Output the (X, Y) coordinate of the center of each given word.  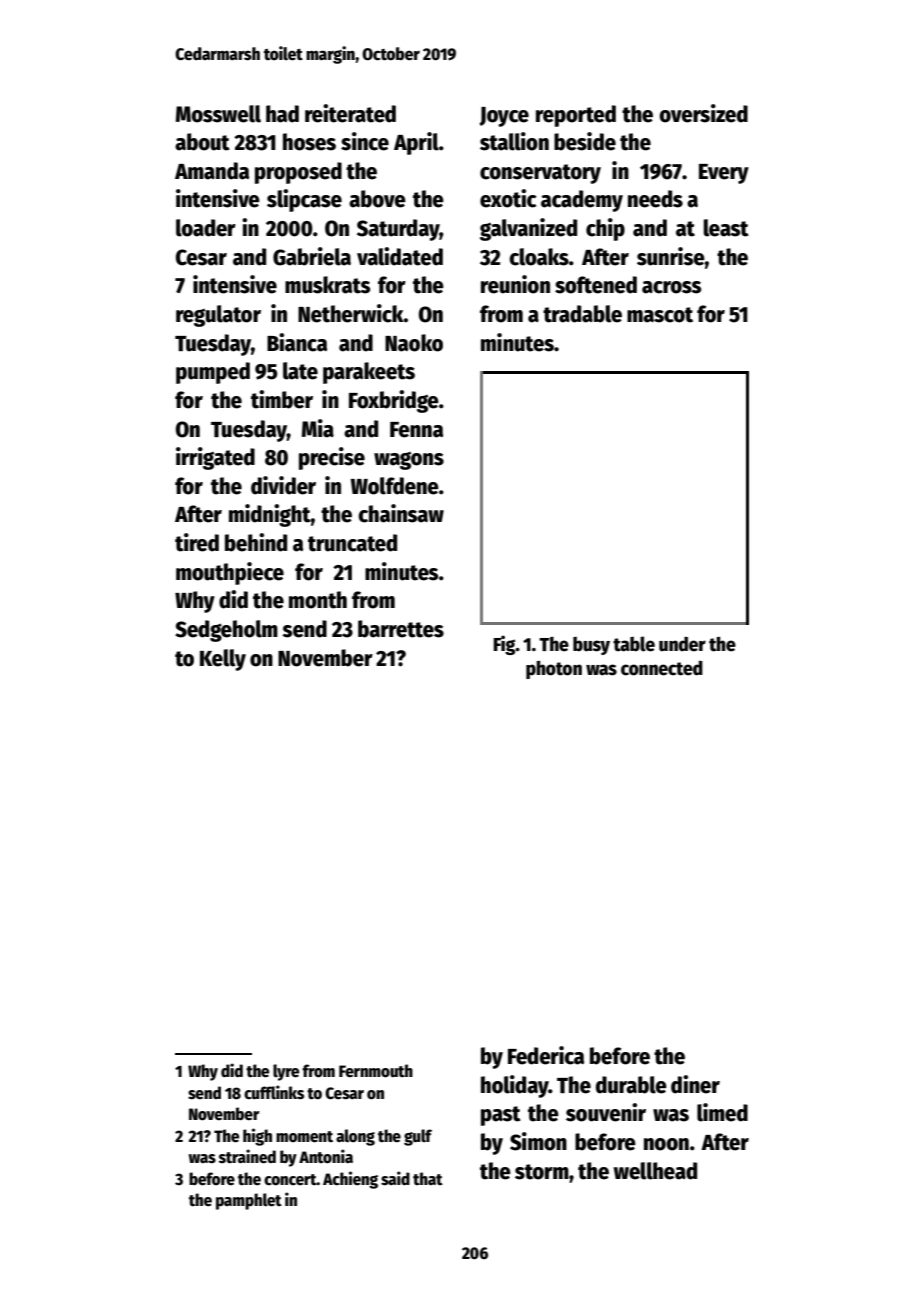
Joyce (504, 117)
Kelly (223, 660)
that (428, 1178)
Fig (504, 645)
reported (576, 116)
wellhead (655, 1171)
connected (662, 668)
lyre (286, 1072)
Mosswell (218, 114)
